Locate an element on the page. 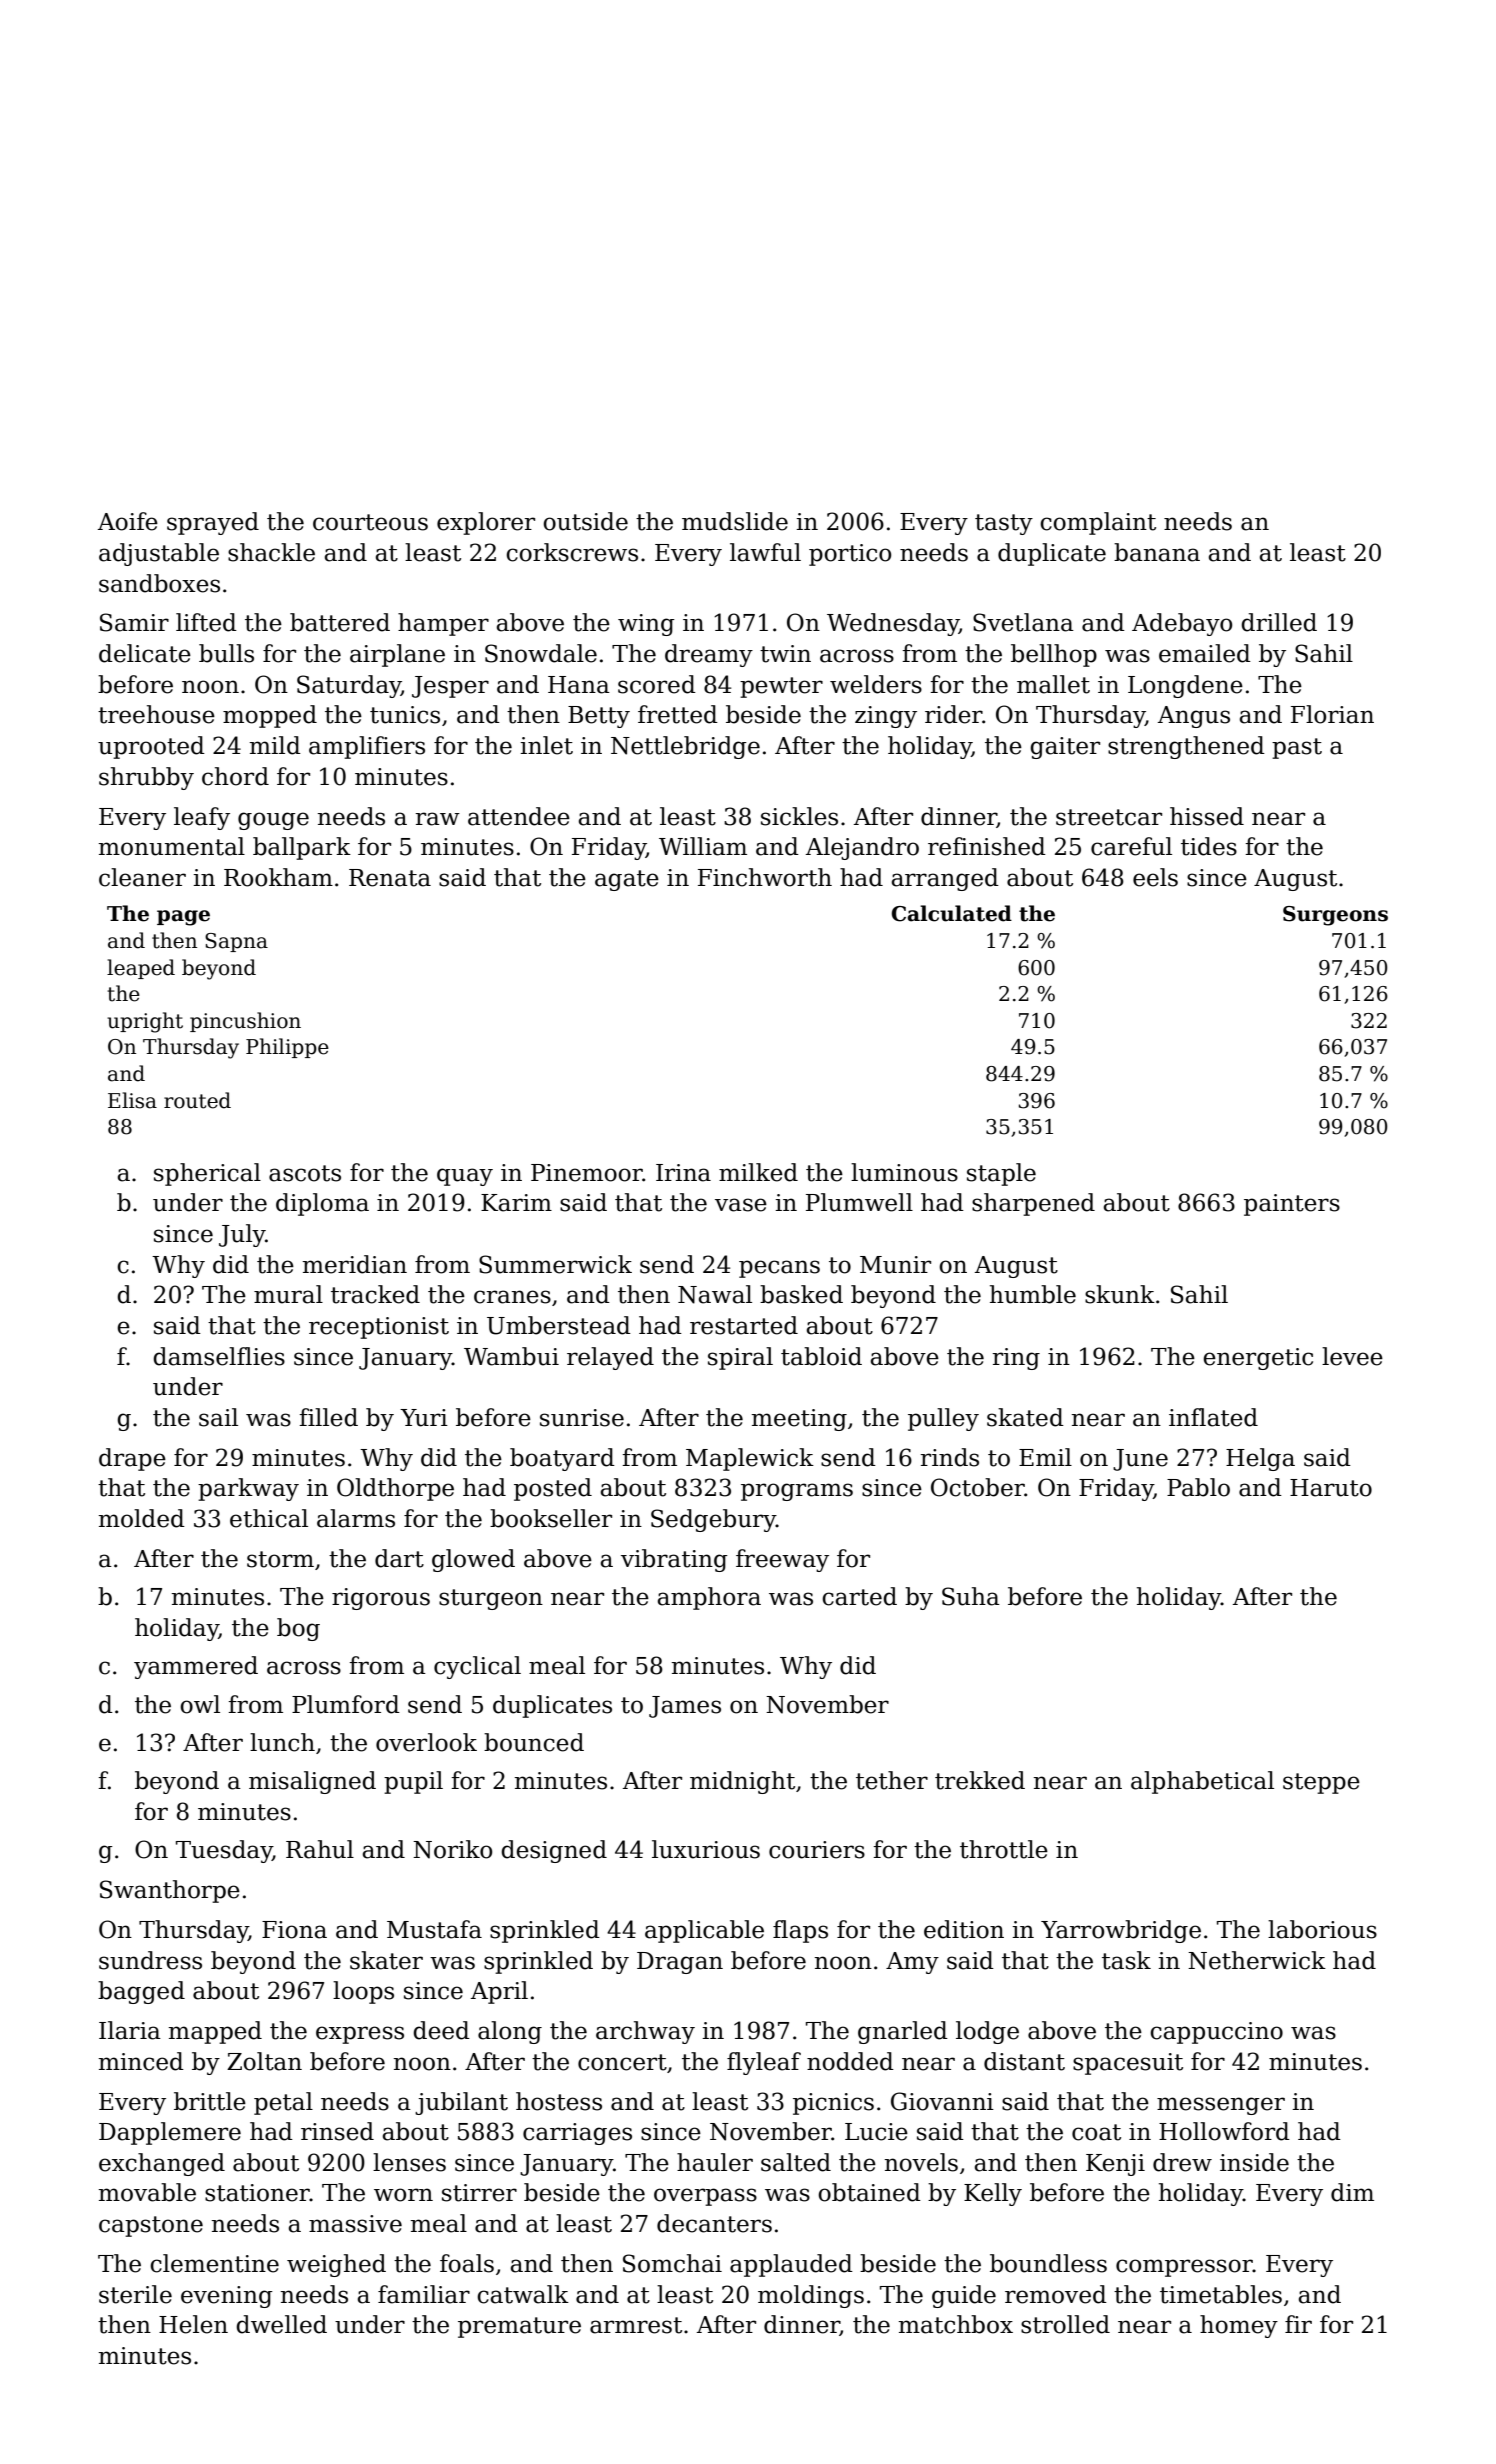 The image size is (1496, 2464). amplifiers is located at coordinates (367, 747).
